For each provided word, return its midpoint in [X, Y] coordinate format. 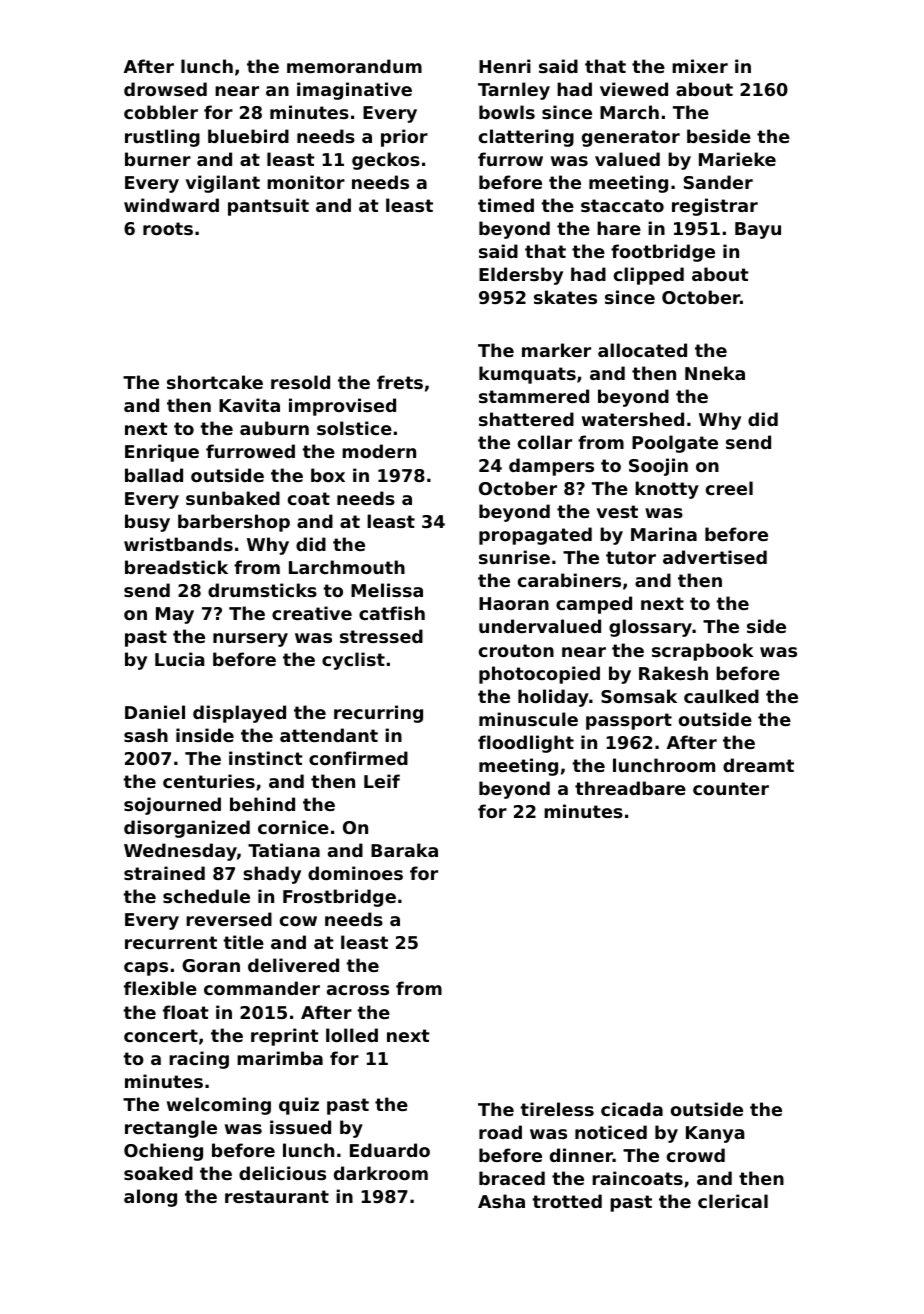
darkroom [381, 1173]
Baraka [404, 850]
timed [506, 205]
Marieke [737, 159]
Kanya [715, 1134]
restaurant [277, 1196]
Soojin [658, 467]
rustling [162, 138]
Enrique [162, 453]
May [175, 615]
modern [379, 451]
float [186, 1012]
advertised [715, 557]
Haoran [514, 603]
